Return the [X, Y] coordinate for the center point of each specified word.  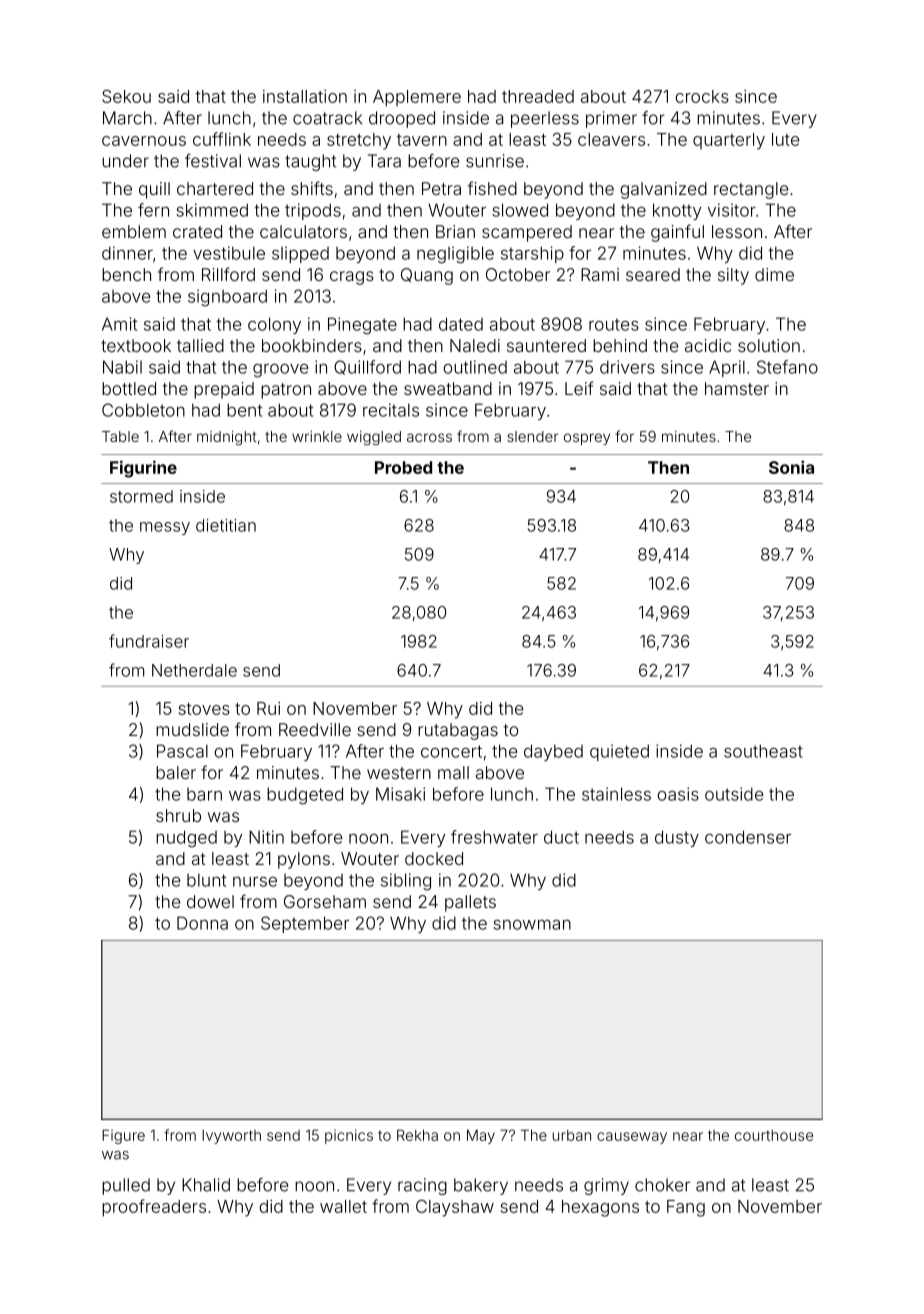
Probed [403, 467]
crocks [702, 96]
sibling [406, 882]
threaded [538, 96]
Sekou [126, 96]
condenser [748, 837]
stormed [141, 496]
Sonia [791, 467]
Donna [202, 923]
